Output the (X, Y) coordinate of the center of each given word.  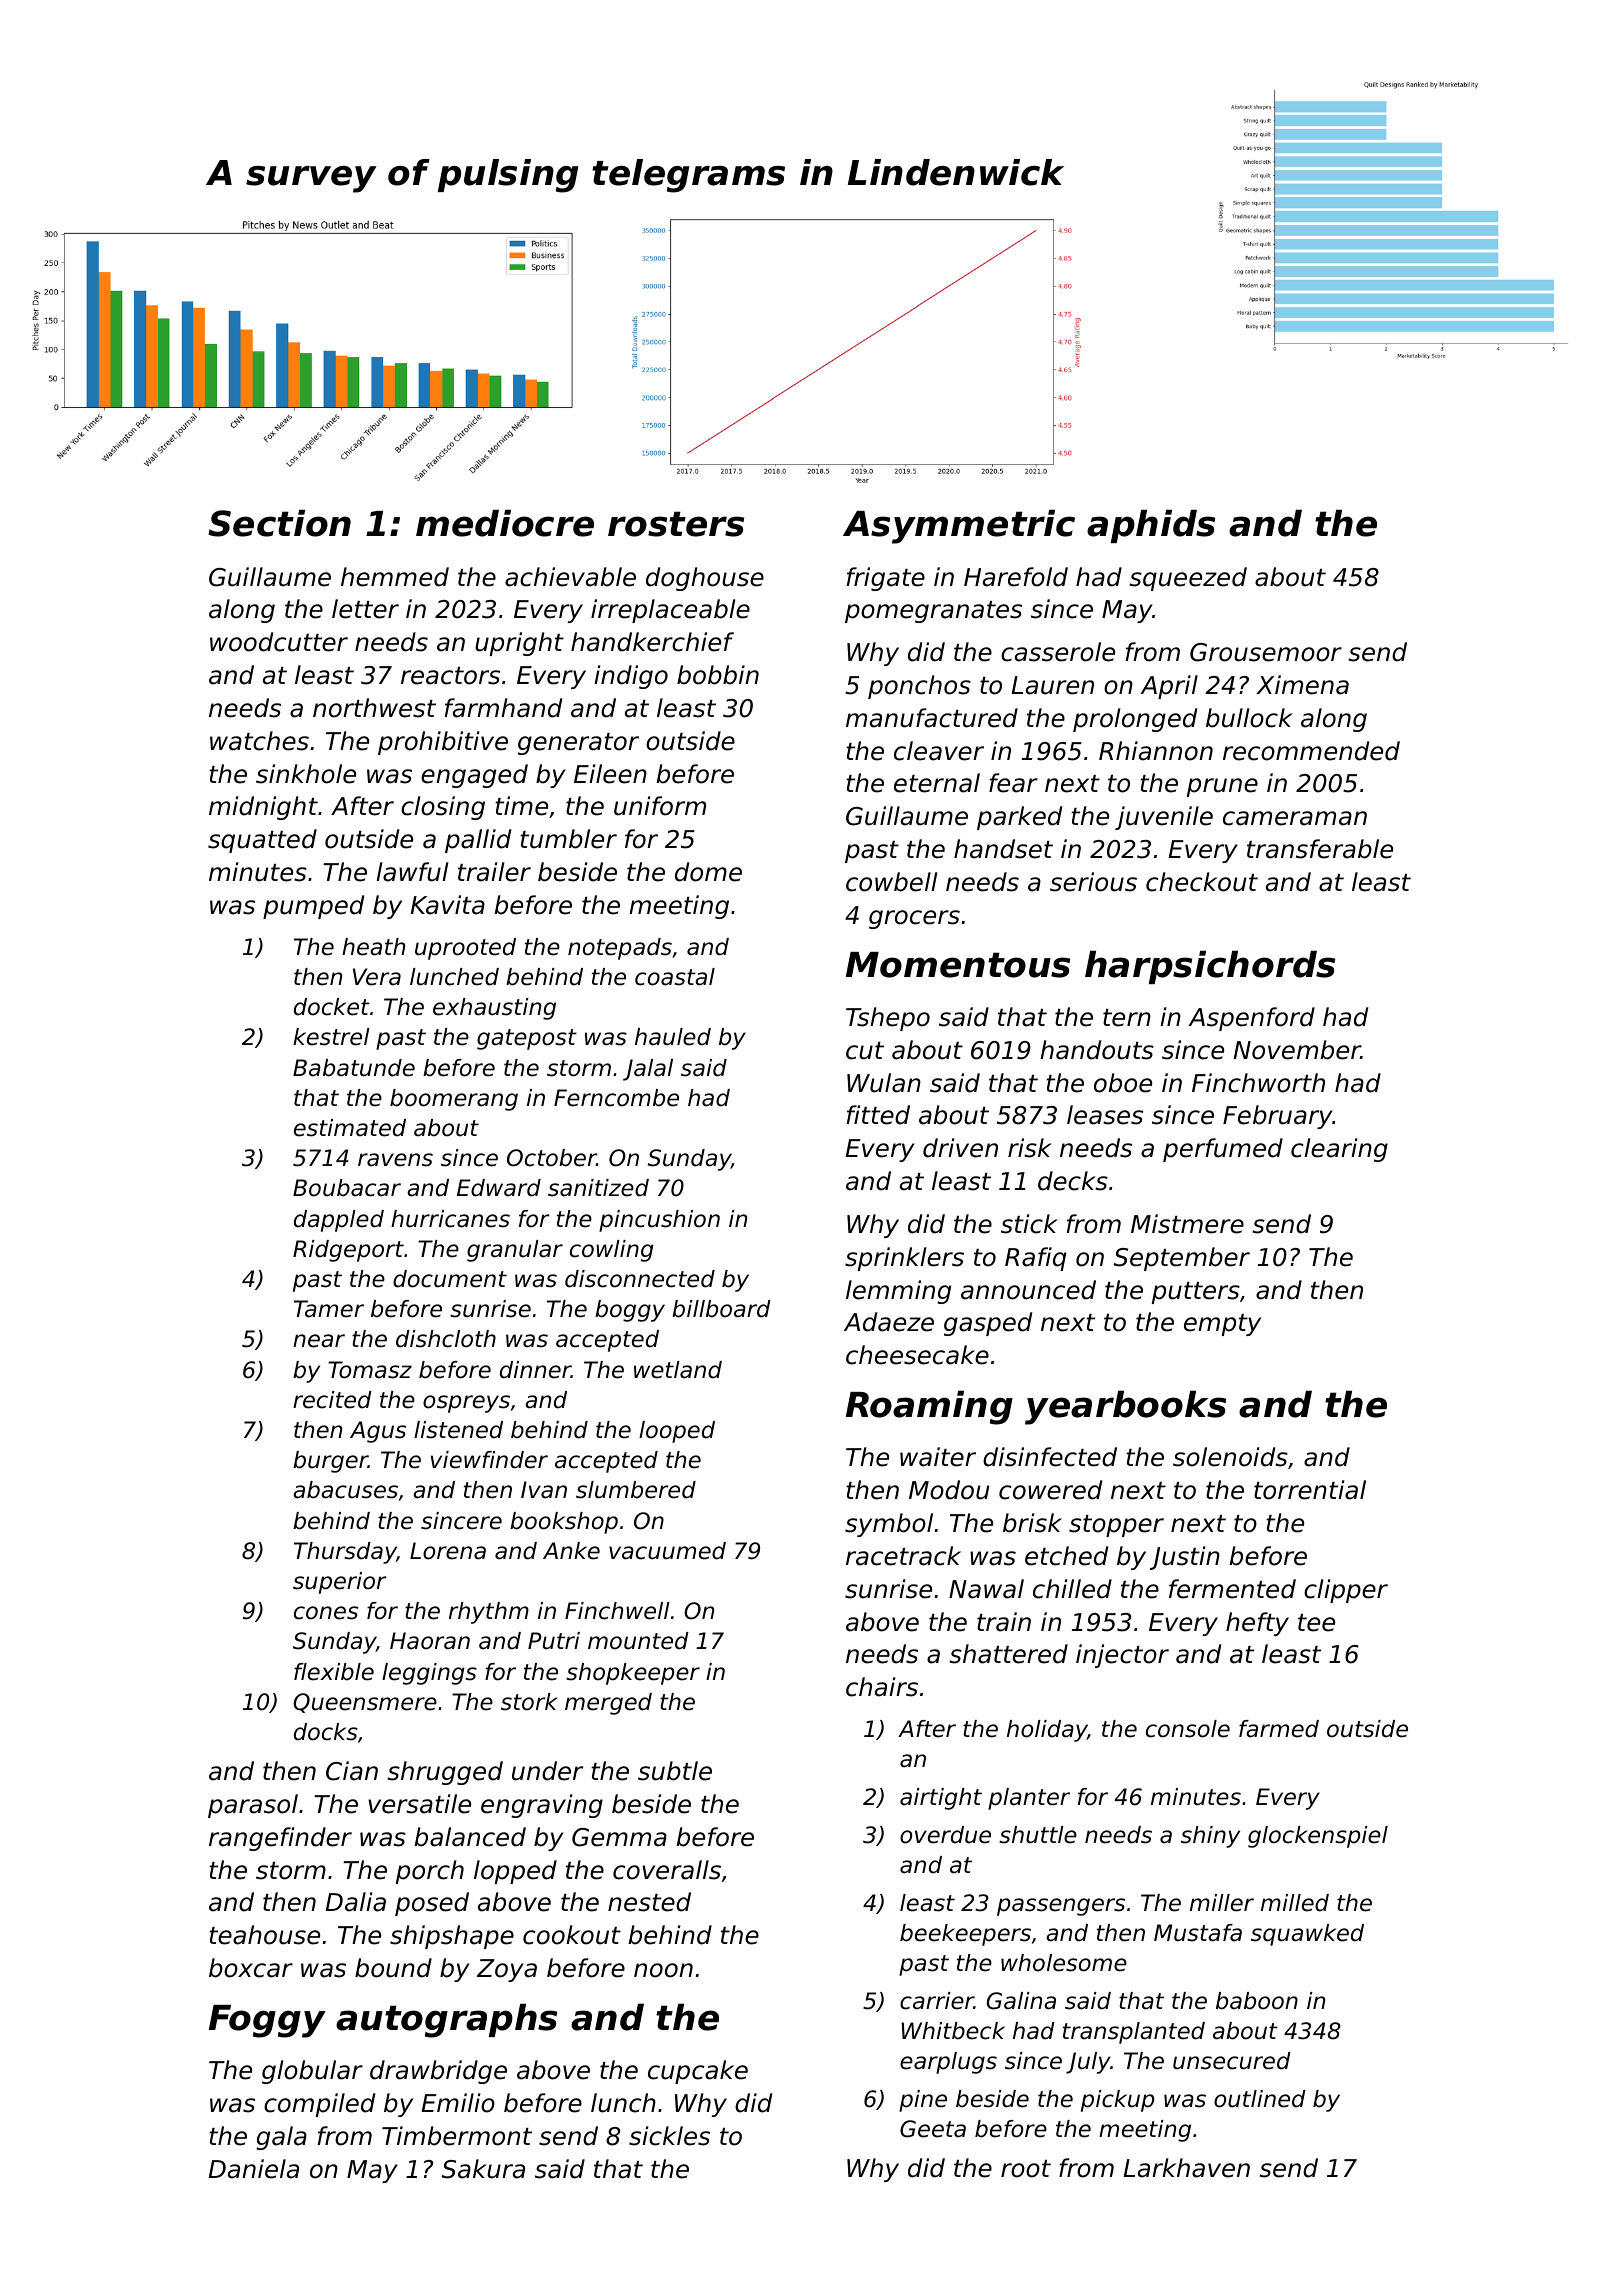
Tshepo (888, 1019)
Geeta (933, 2129)
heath (373, 947)
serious (1093, 882)
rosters (676, 524)
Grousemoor (1266, 652)
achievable (570, 577)
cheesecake (917, 1355)
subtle (675, 1771)
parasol (253, 1806)
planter (1029, 1799)
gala (281, 2138)
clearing (1339, 1150)
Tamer (329, 1309)
